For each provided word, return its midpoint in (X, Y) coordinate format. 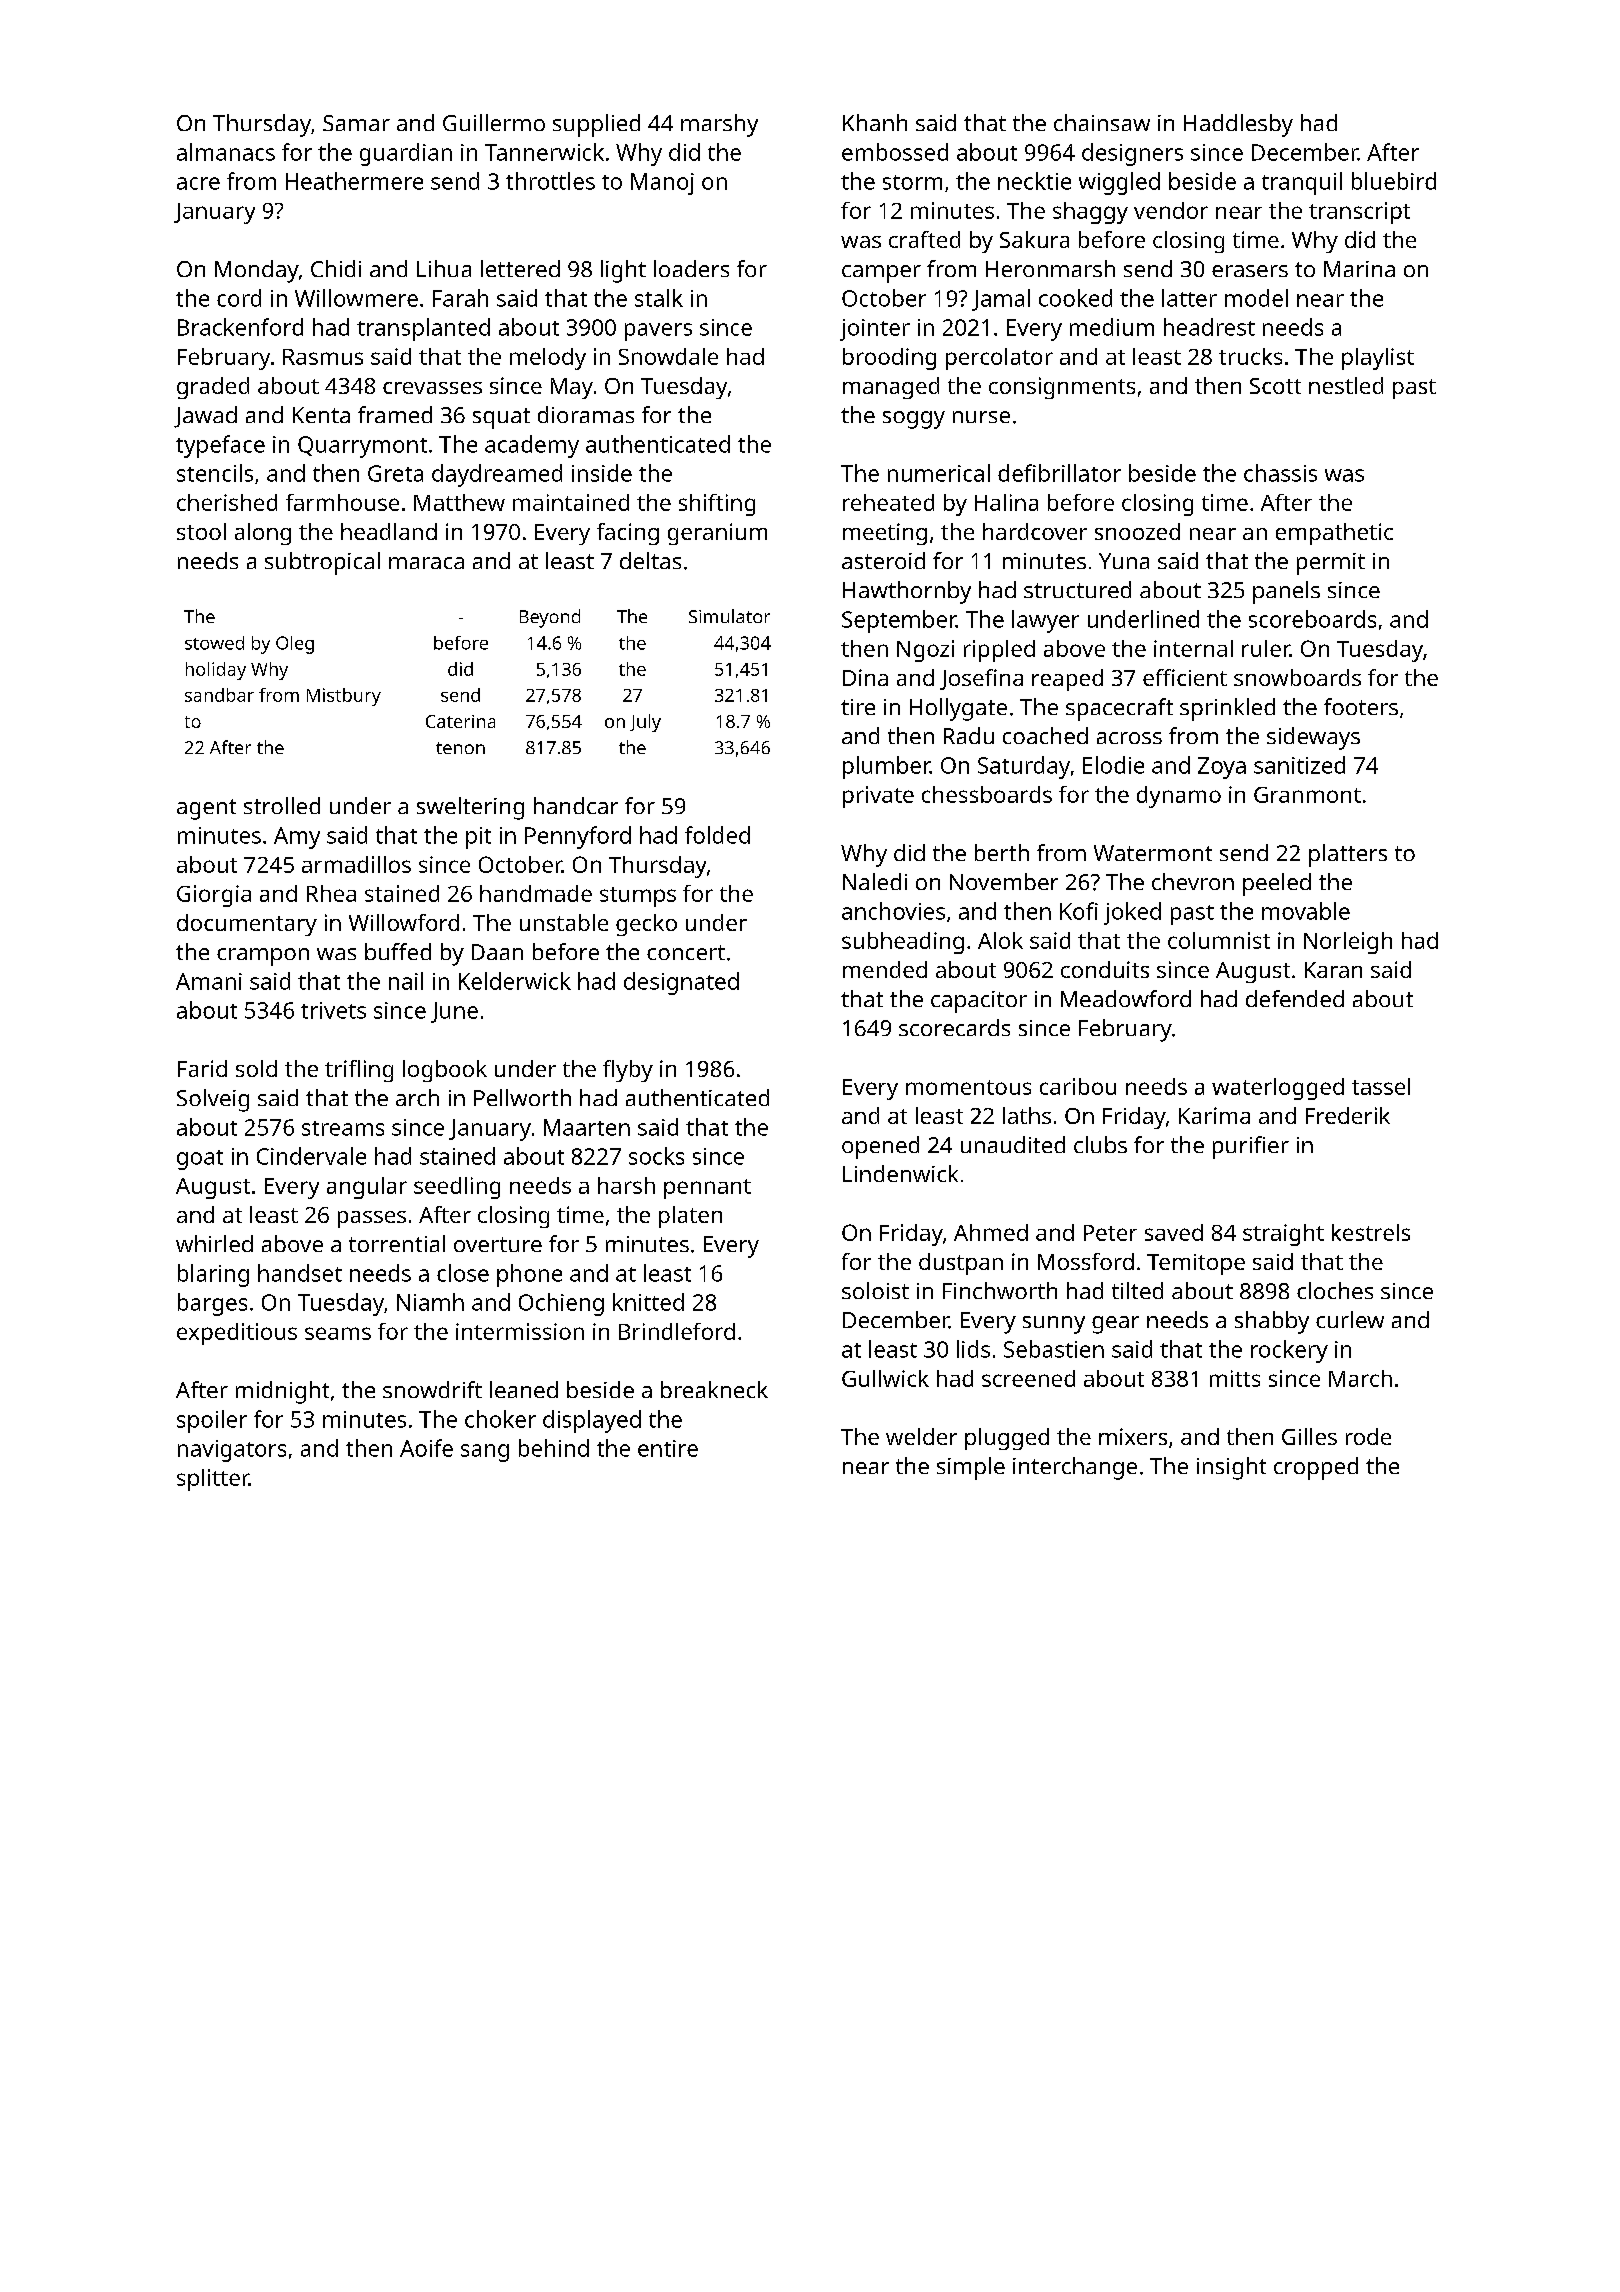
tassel (1381, 1086)
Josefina (981, 679)
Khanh (875, 122)
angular (367, 1188)
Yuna (1124, 561)
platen (690, 1217)
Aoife (426, 1448)
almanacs (226, 152)
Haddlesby (1238, 125)
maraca (426, 563)
